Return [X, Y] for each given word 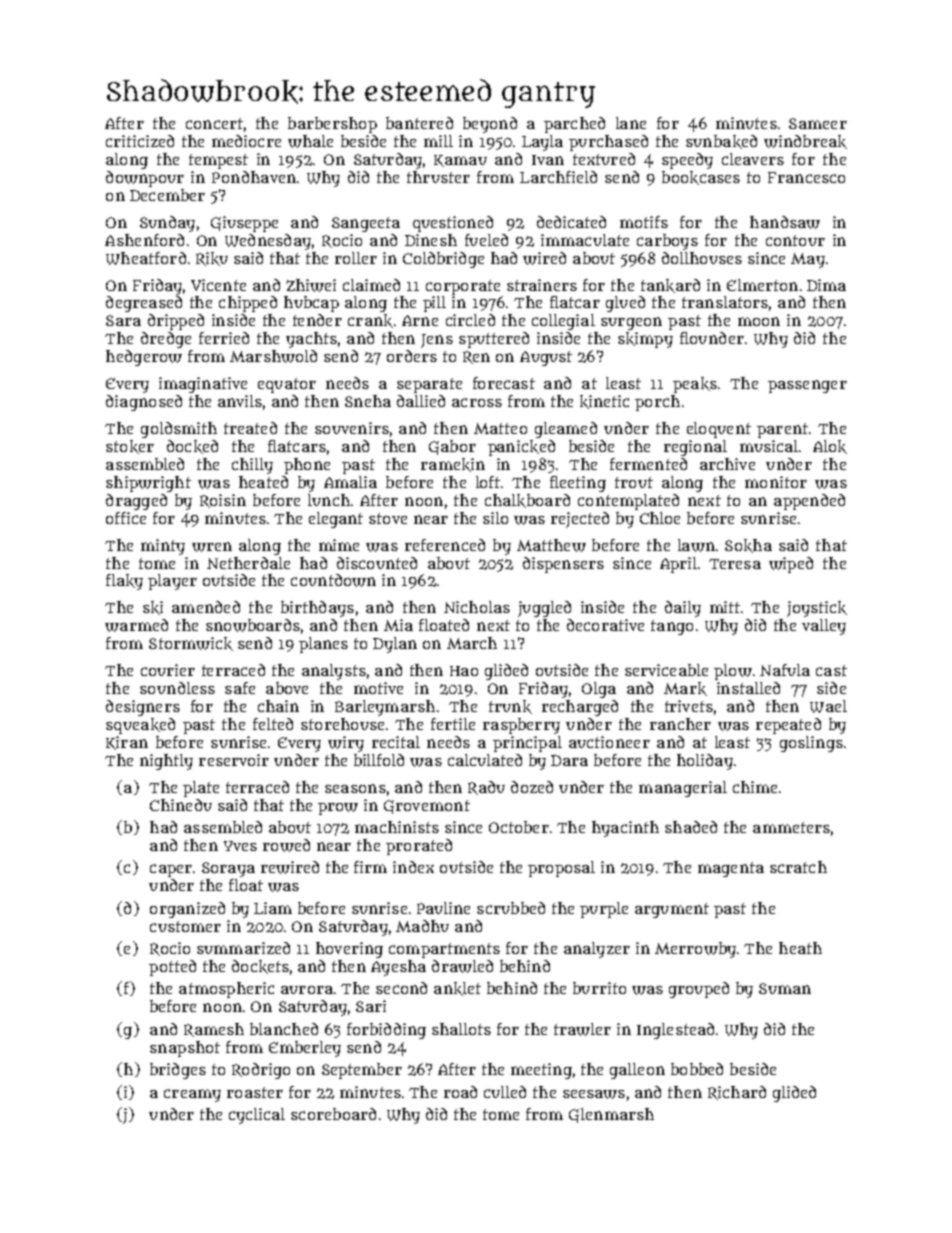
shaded [691, 827]
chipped [248, 304]
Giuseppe [244, 224]
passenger [807, 386]
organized [187, 910]
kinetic [604, 402]
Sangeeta [366, 224]
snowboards [253, 625]
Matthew [551, 545]
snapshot [185, 1049]
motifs [644, 222]
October [519, 827]
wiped [791, 565]
